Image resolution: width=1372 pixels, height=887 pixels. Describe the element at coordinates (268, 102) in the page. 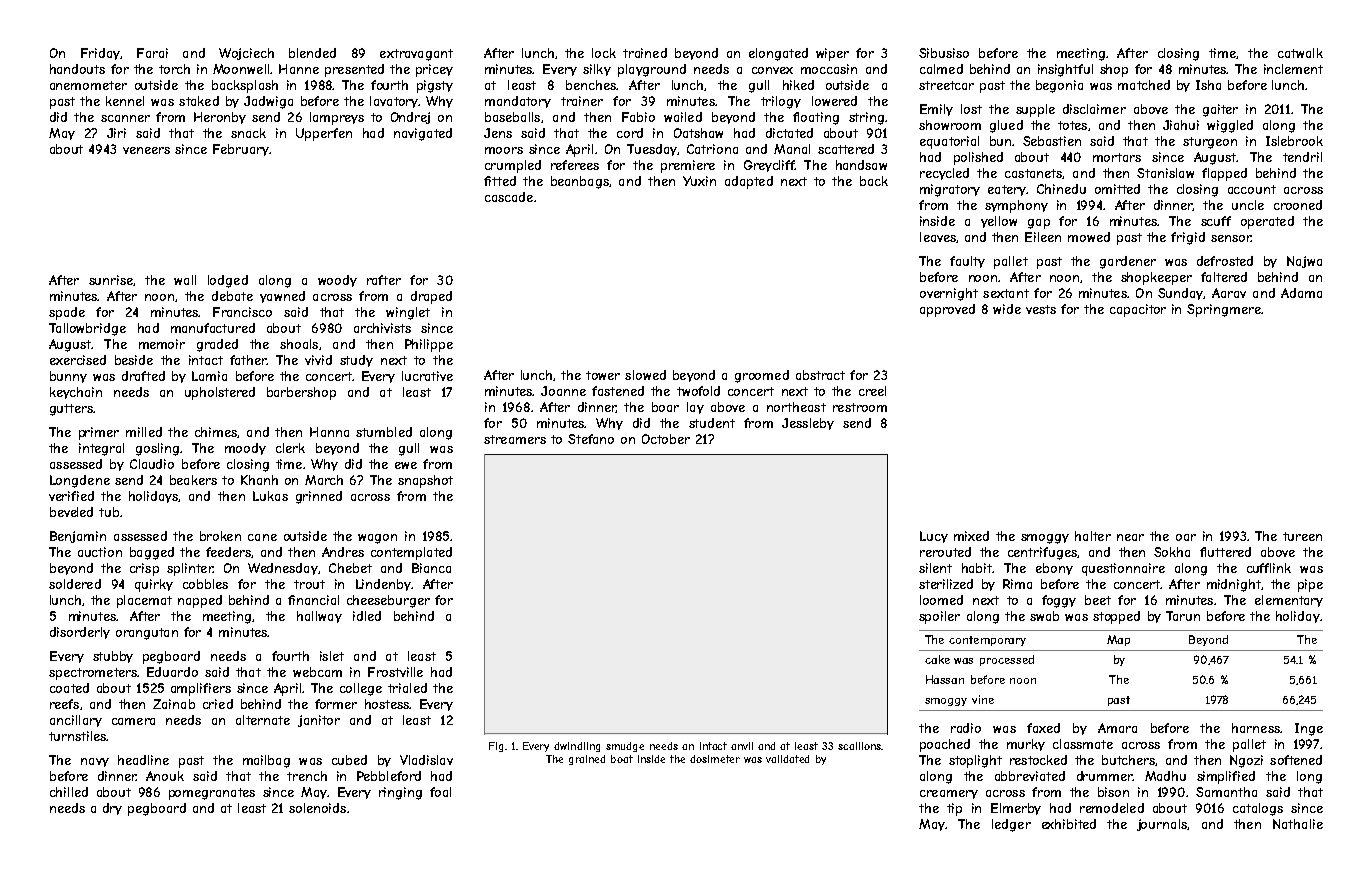

I see `Jadwiga` at that location.
